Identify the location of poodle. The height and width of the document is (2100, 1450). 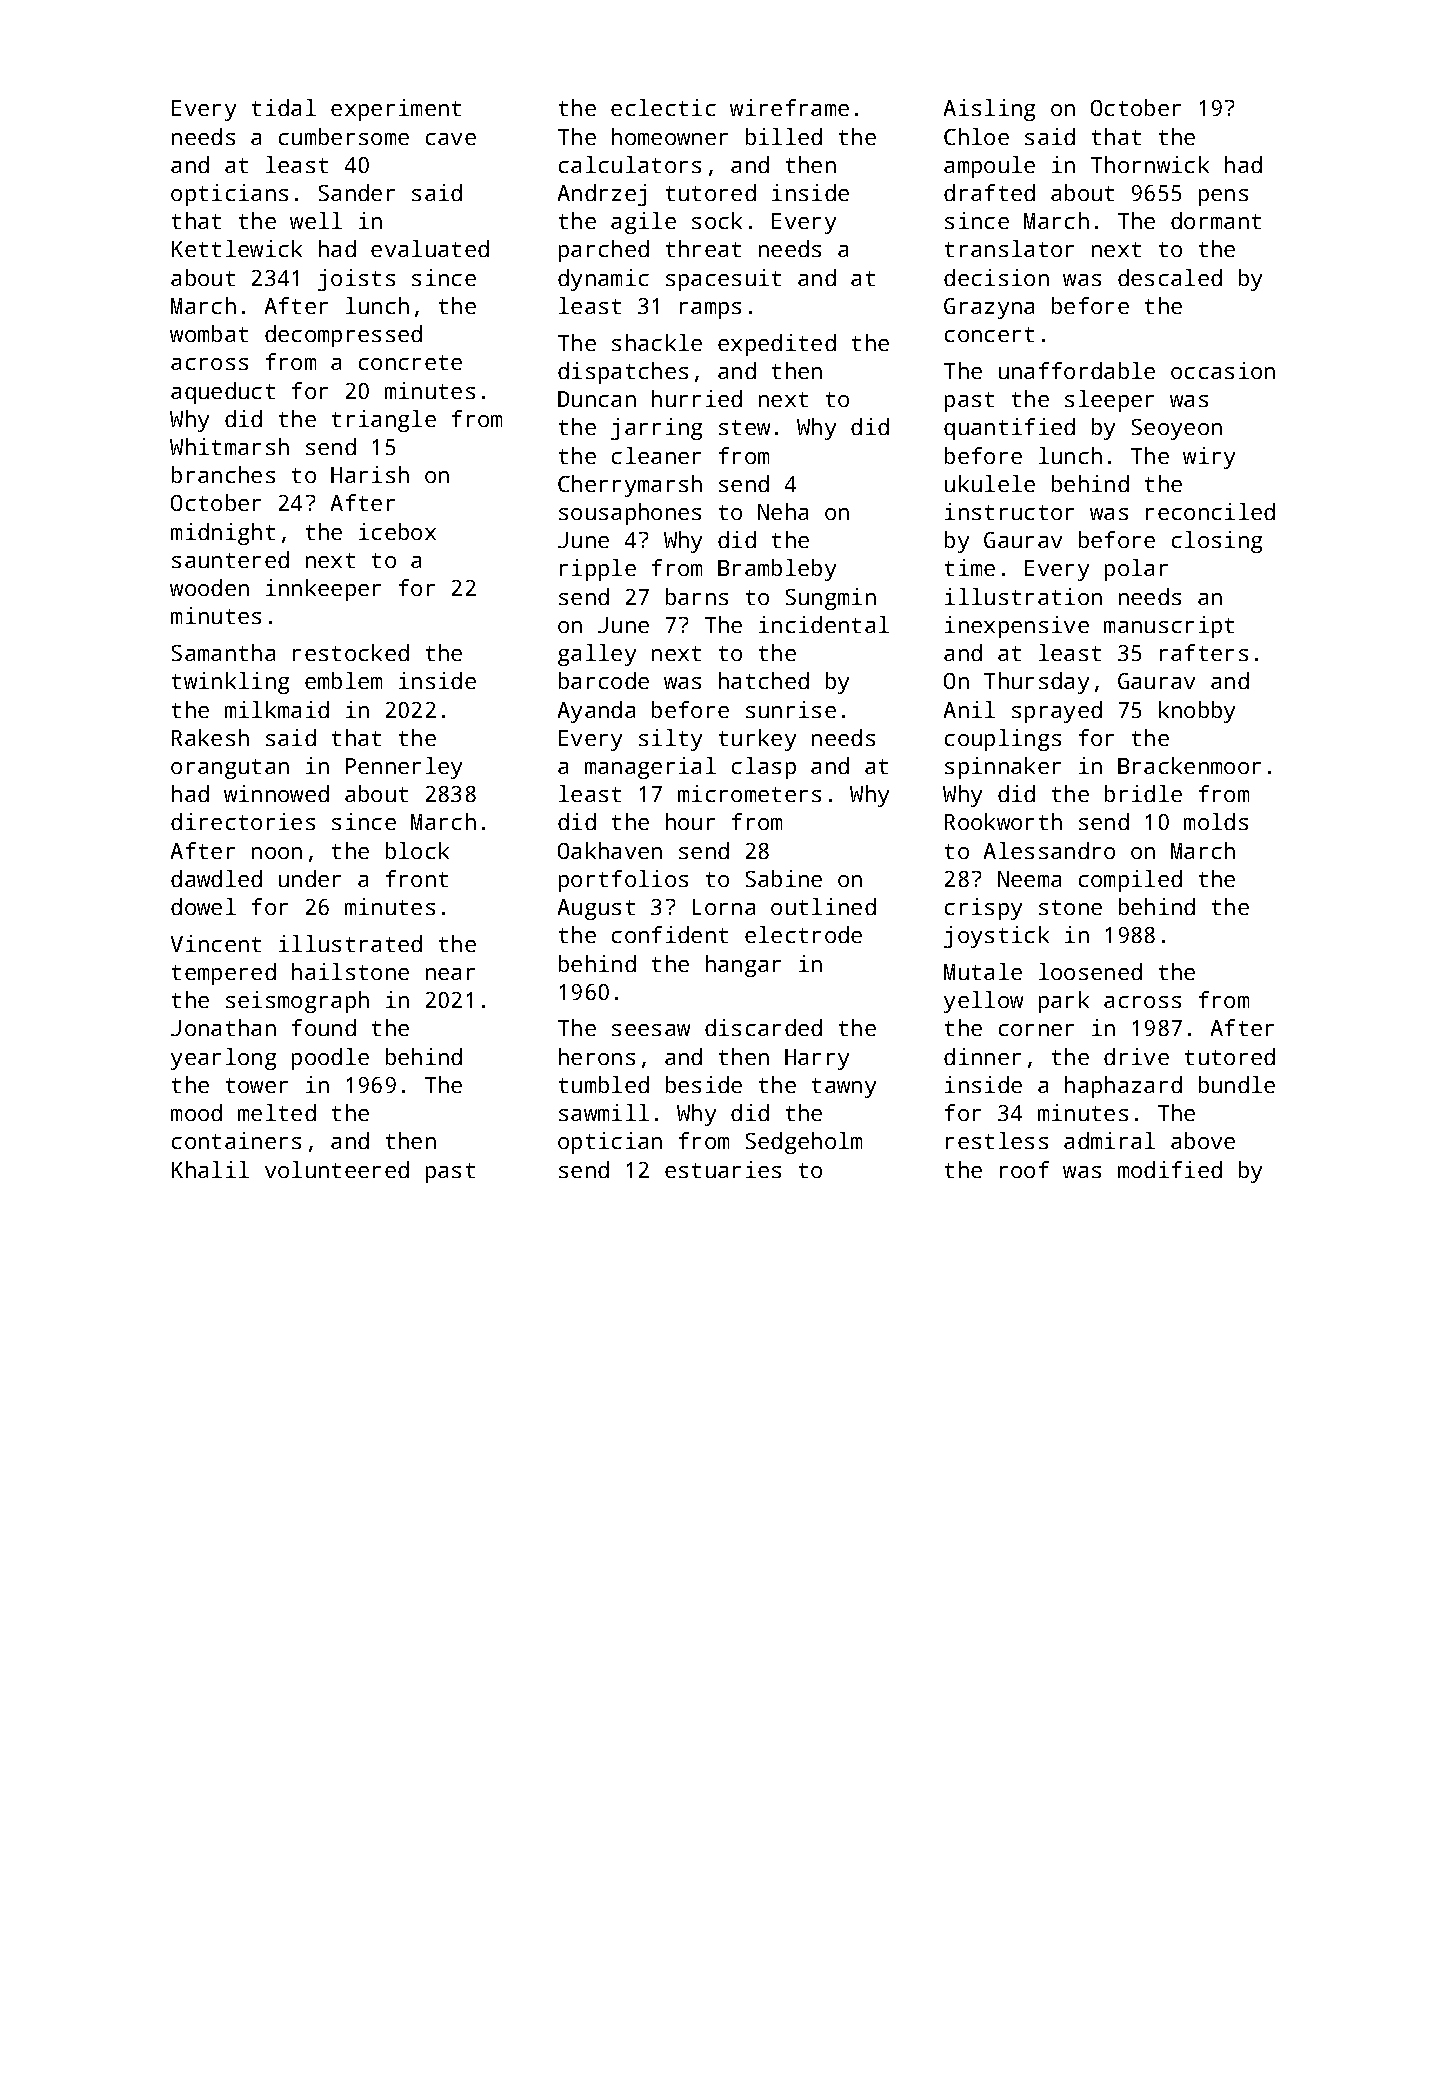
(330, 1059).
